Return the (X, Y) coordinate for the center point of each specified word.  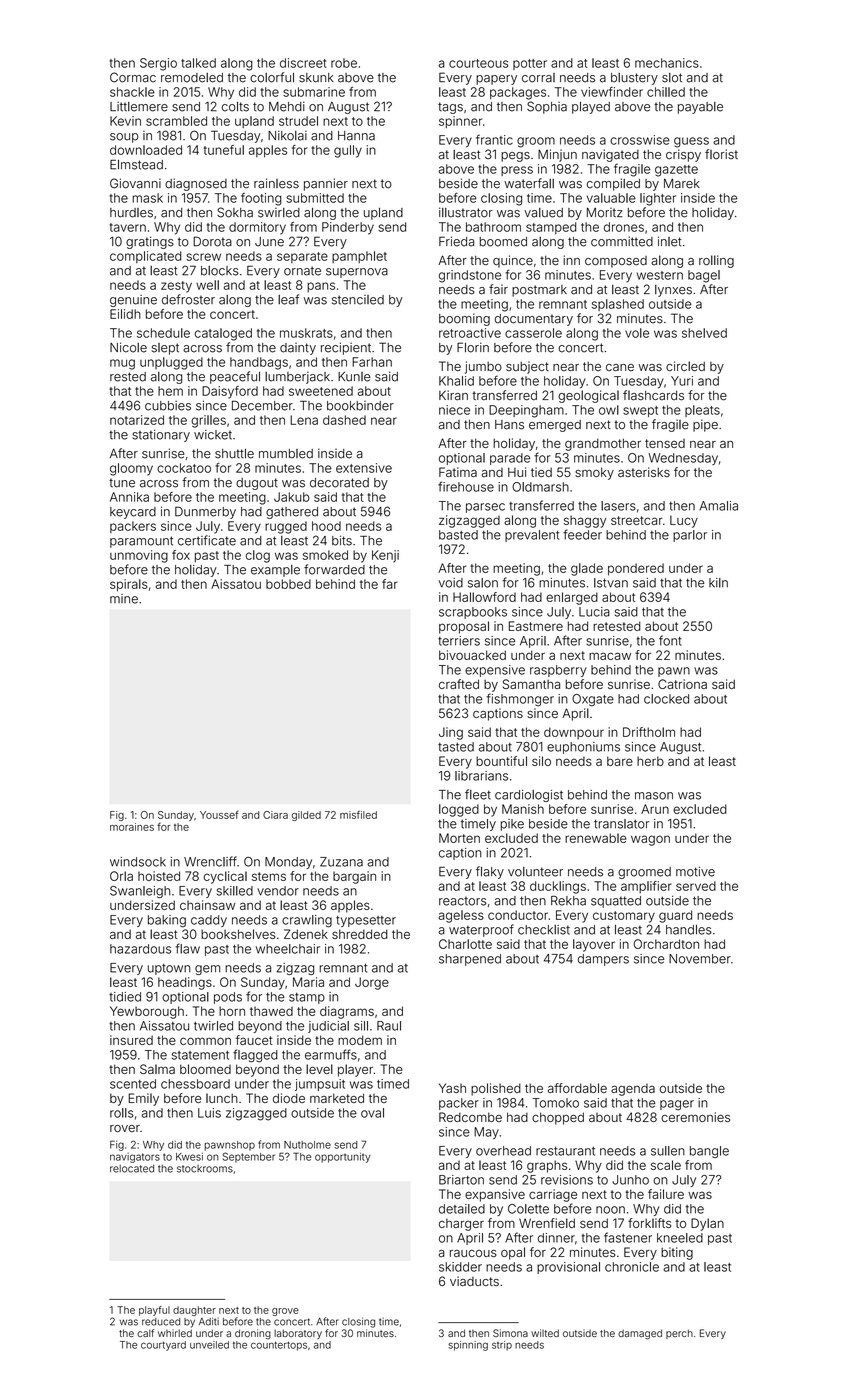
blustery (634, 79)
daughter (194, 1311)
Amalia (718, 506)
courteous (478, 63)
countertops (279, 1346)
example (275, 571)
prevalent (532, 536)
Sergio (158, 64)
